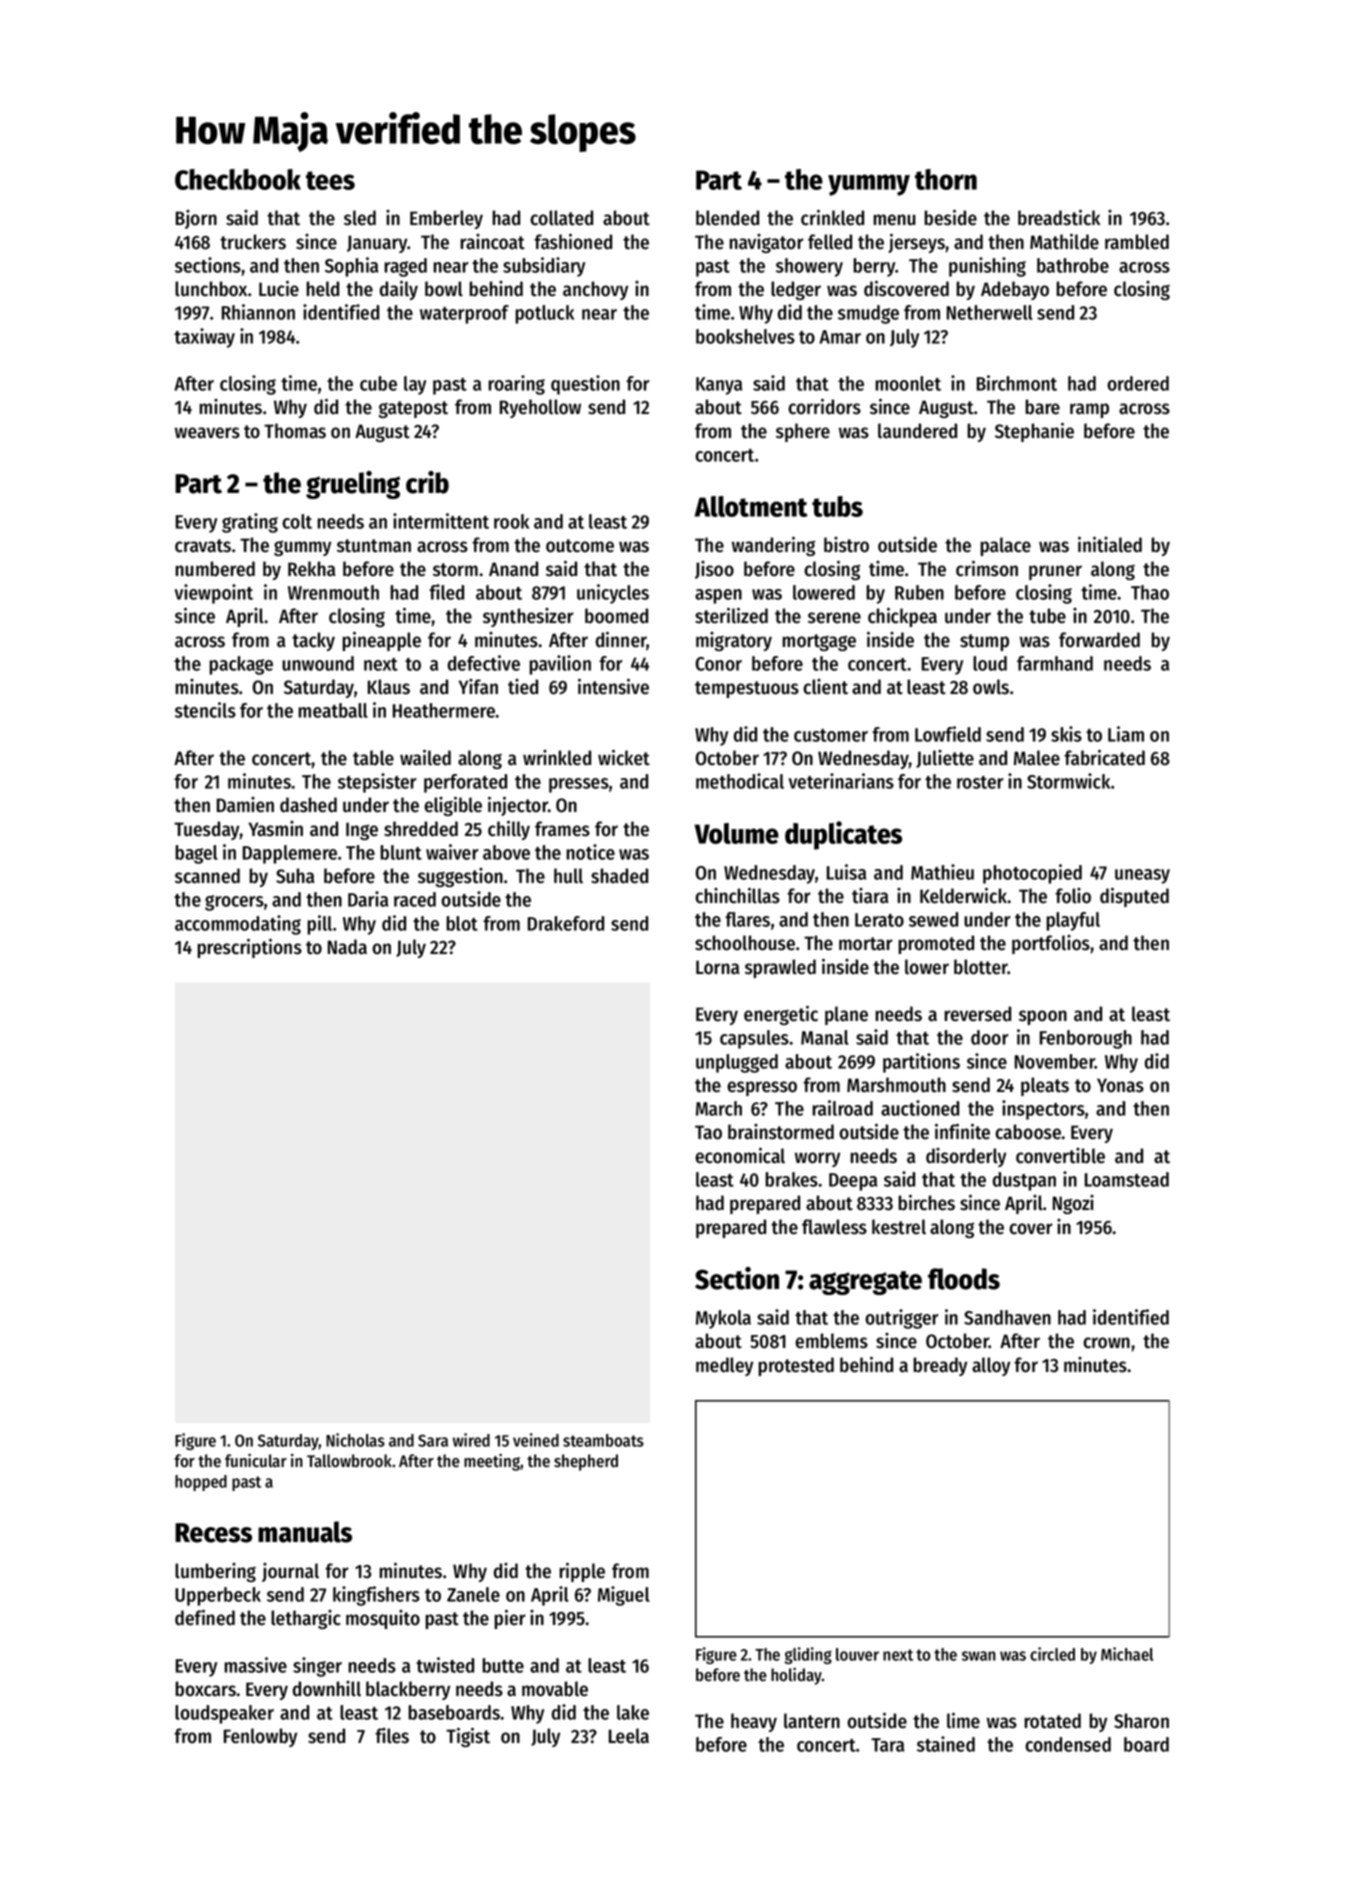 The height and width of the screenshot is (1903, 1345). Describe the element at coordinates (1068, 1744) in the screenshot. I see `condensed` at that location.
